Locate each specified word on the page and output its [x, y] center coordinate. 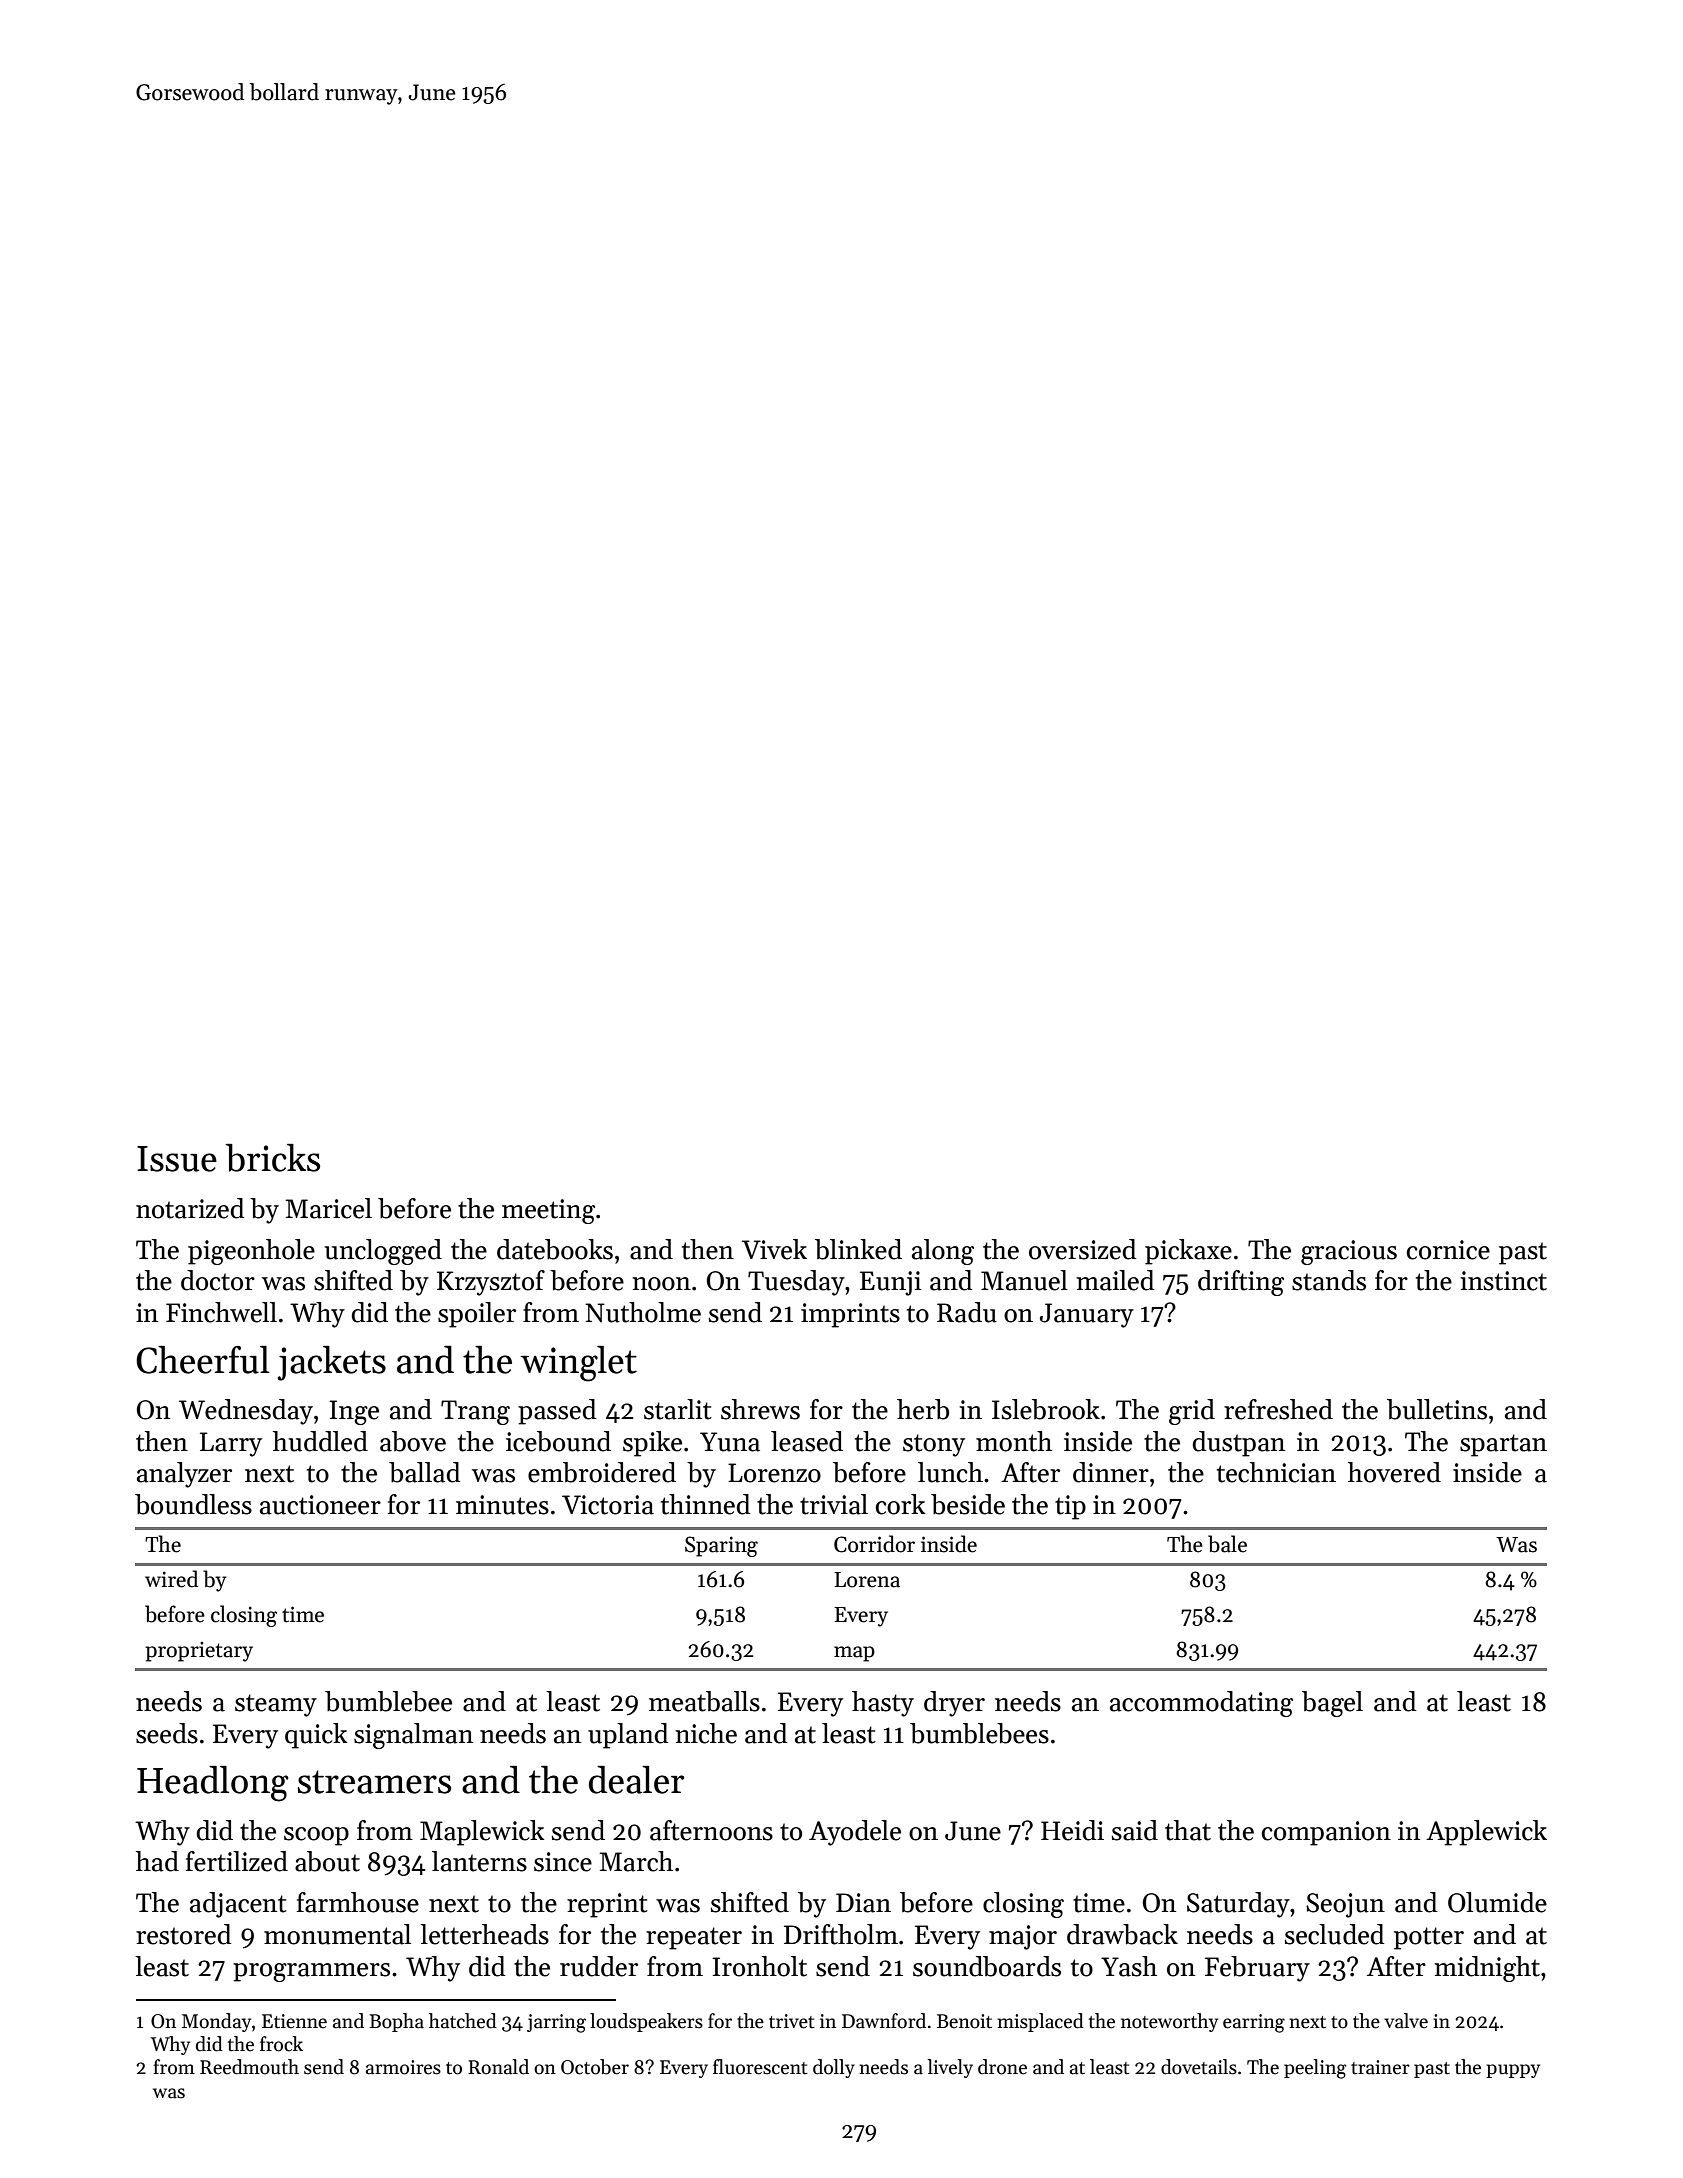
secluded [1334, 1934]
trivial [834, 1504]
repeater [694, 1938]
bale [1227, 1544]
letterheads [484, 1934]
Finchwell [221, 1312]
